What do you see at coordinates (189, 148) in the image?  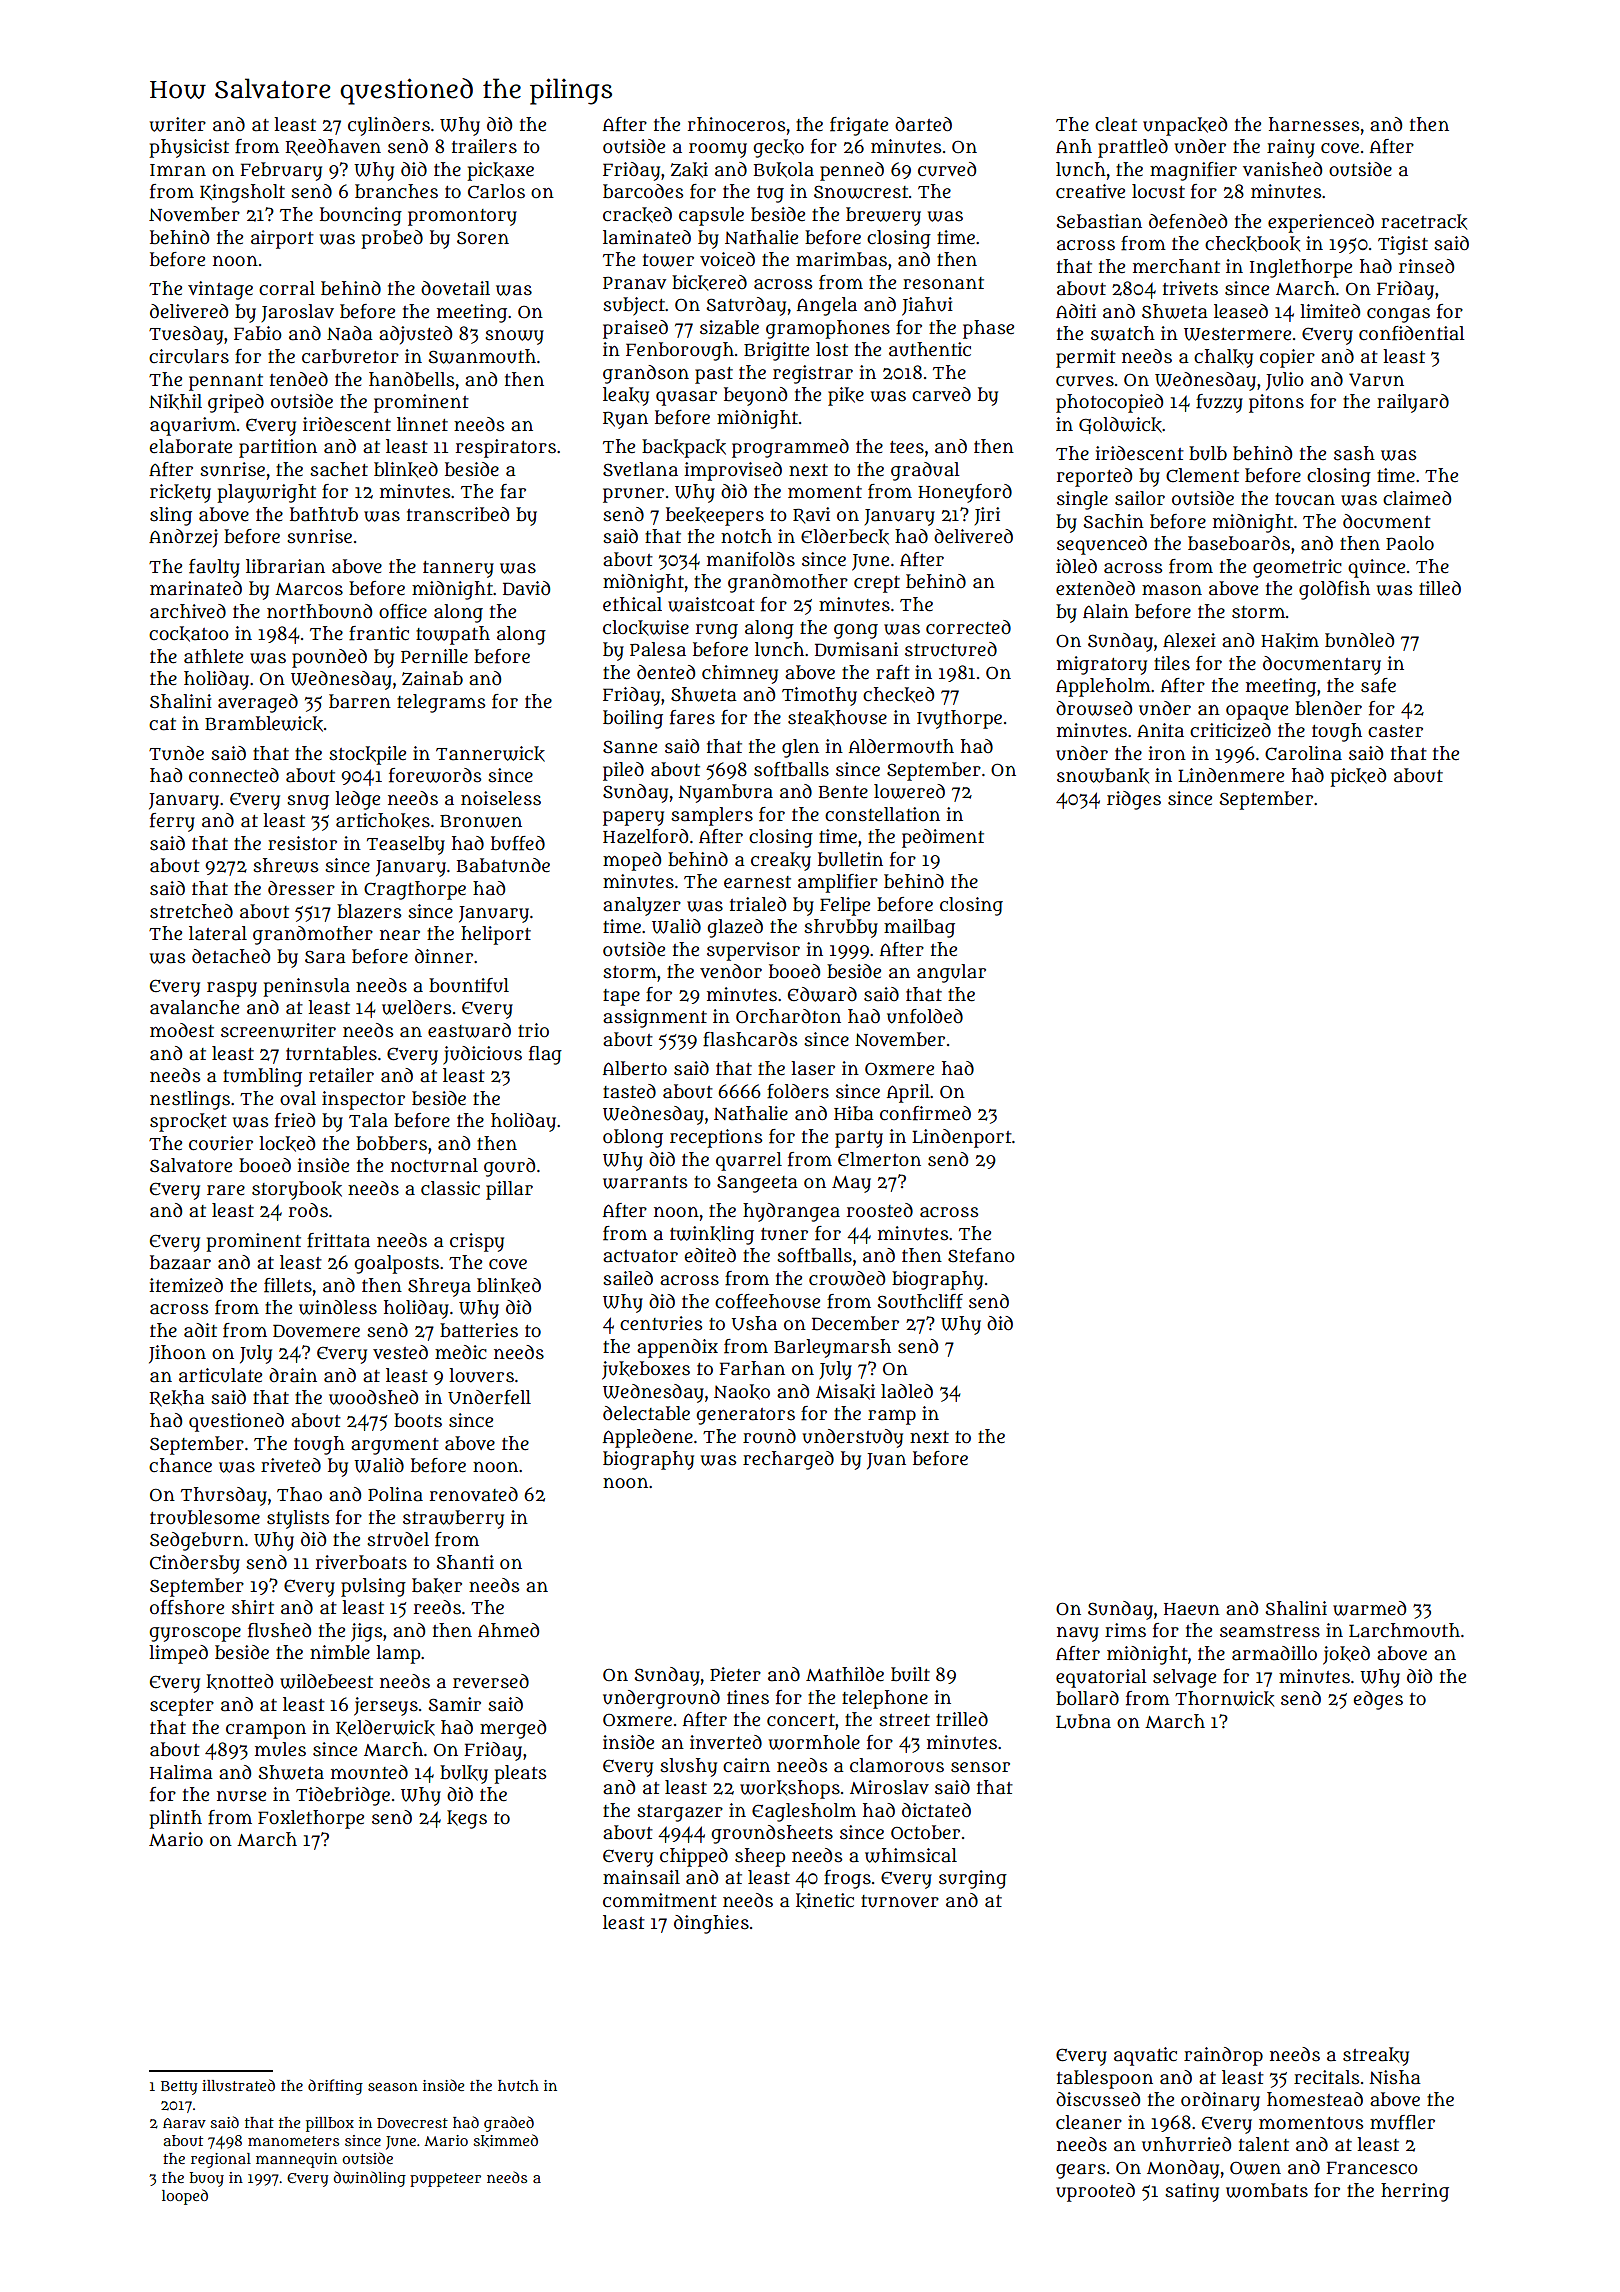 I see `physicist` at bounding box center [189, 148].
